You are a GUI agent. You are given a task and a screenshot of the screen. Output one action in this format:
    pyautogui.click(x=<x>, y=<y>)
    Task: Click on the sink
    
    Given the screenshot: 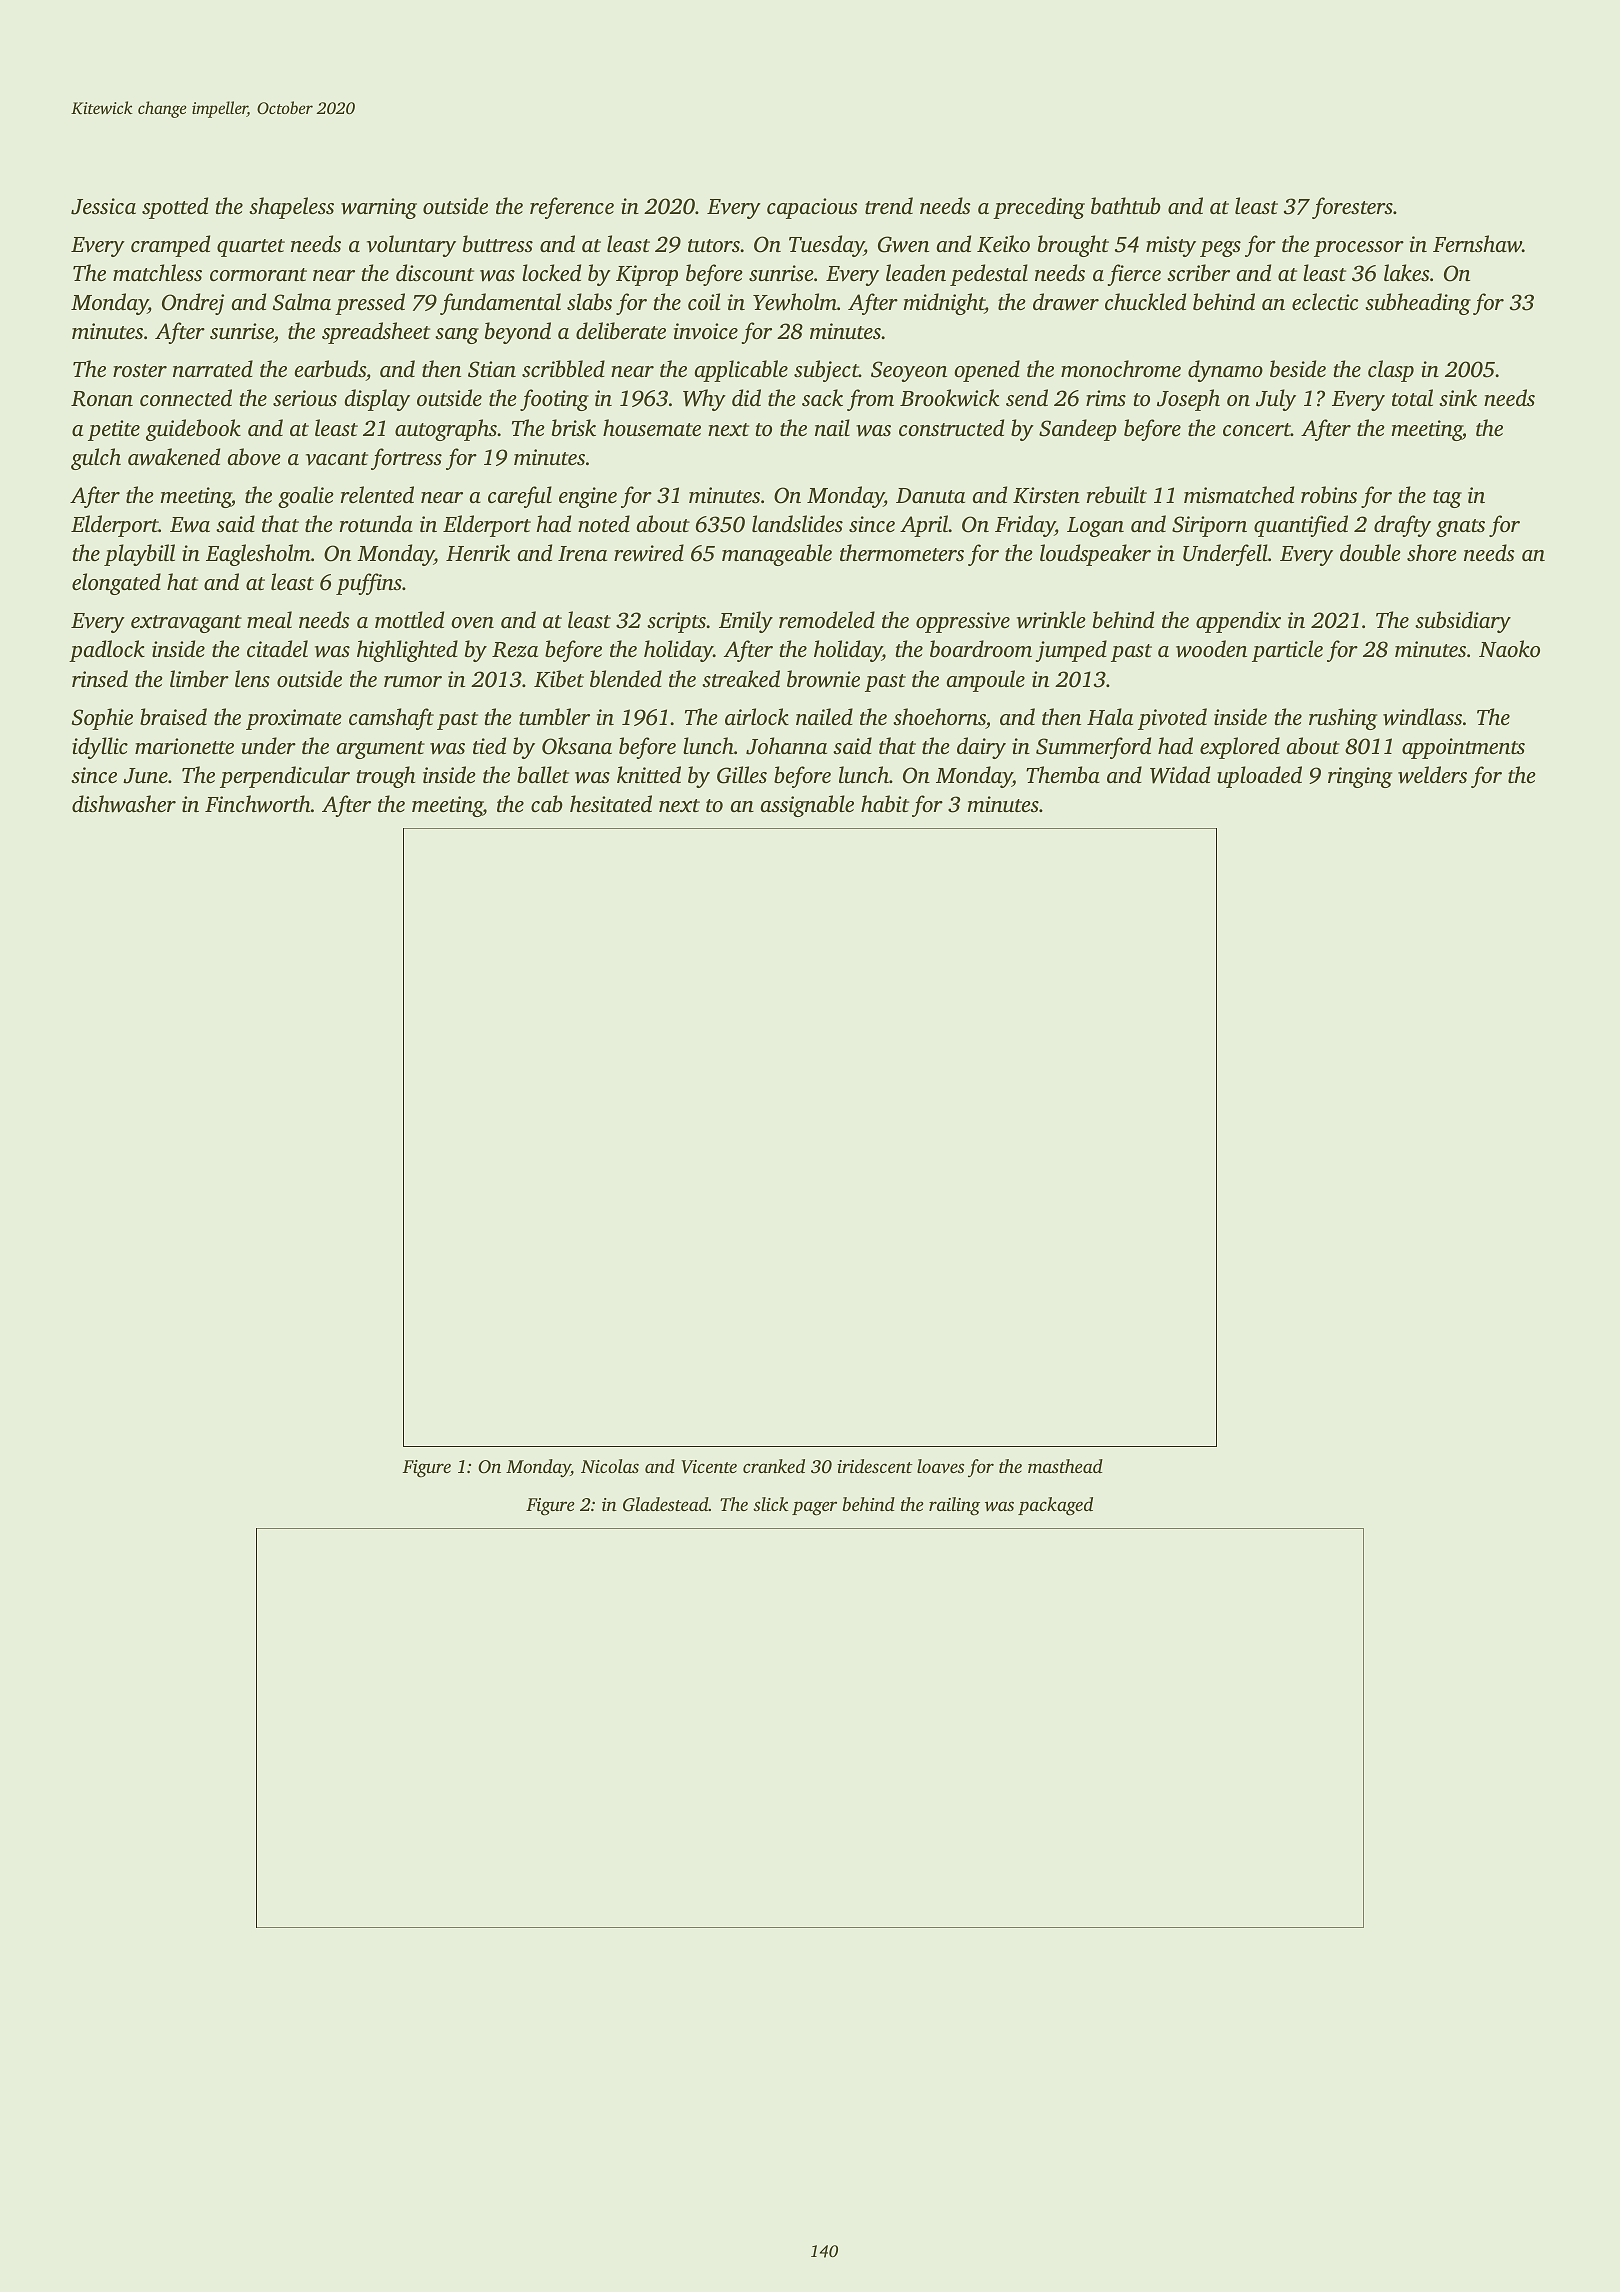 What is the action you would take?
    pyautogui.click(x=1458, y=397)
